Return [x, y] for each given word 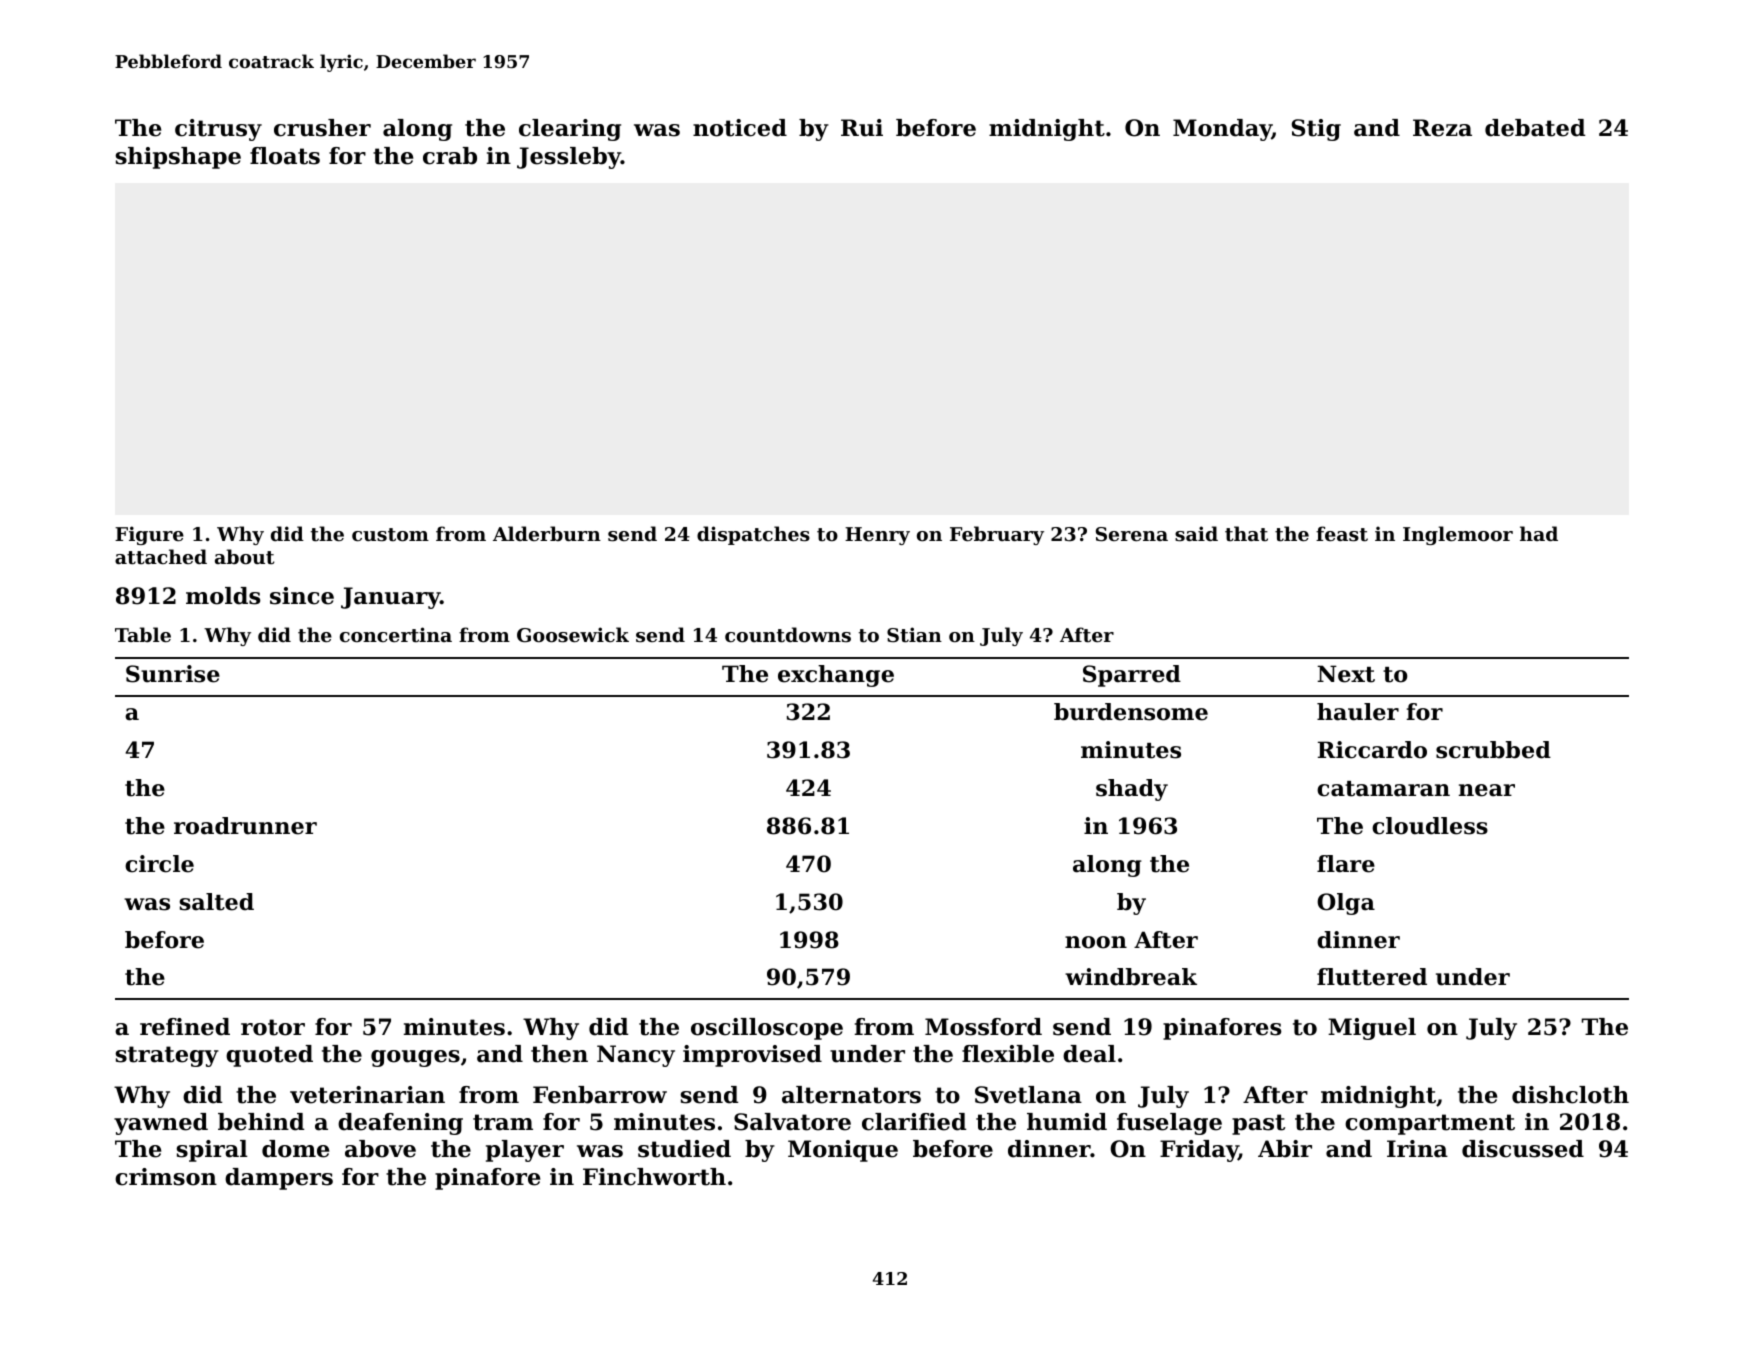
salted [217, 902]
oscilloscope [767, 1029]
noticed [740, 128]
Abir [1285, 1149]
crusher [322, 128]
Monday [1222, 130]
